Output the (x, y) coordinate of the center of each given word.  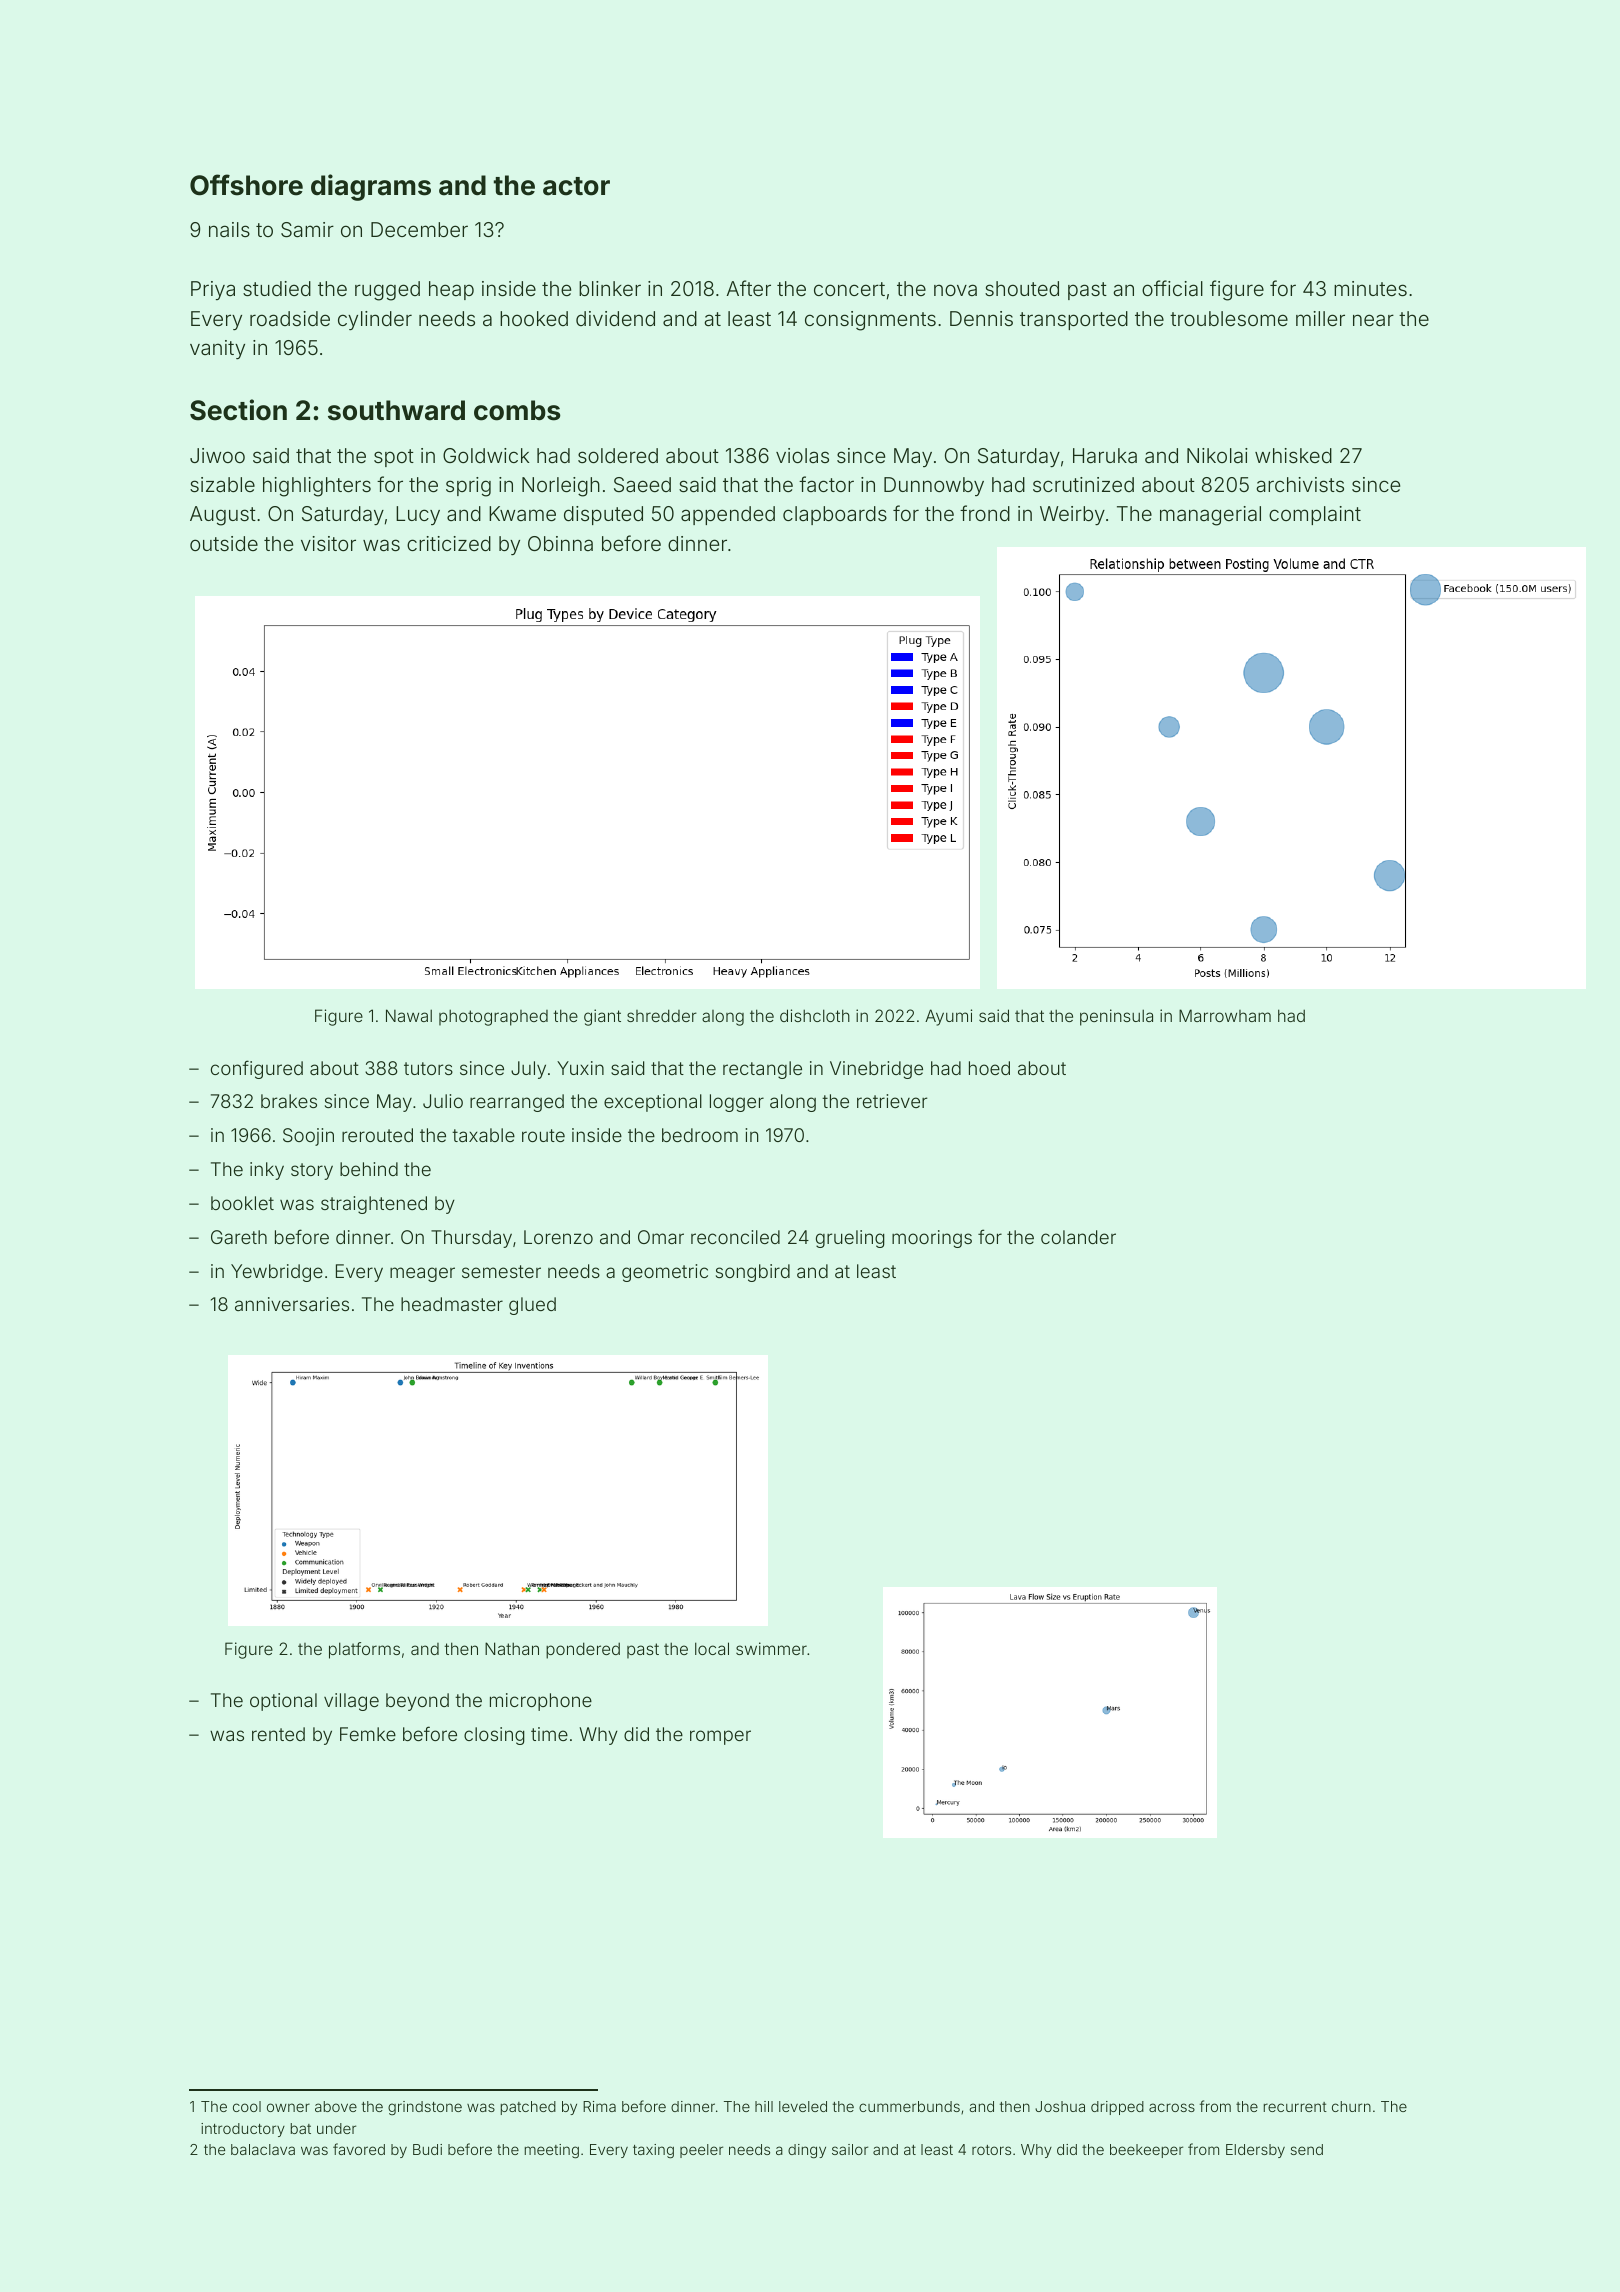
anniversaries (292, 1304)
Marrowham (1225, 1015)
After (749, 288)
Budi (427, 2149)
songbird (753, 1273)
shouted (1022, 288)
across (1172, 2107)
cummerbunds (909, 2106)
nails (229, 229)
